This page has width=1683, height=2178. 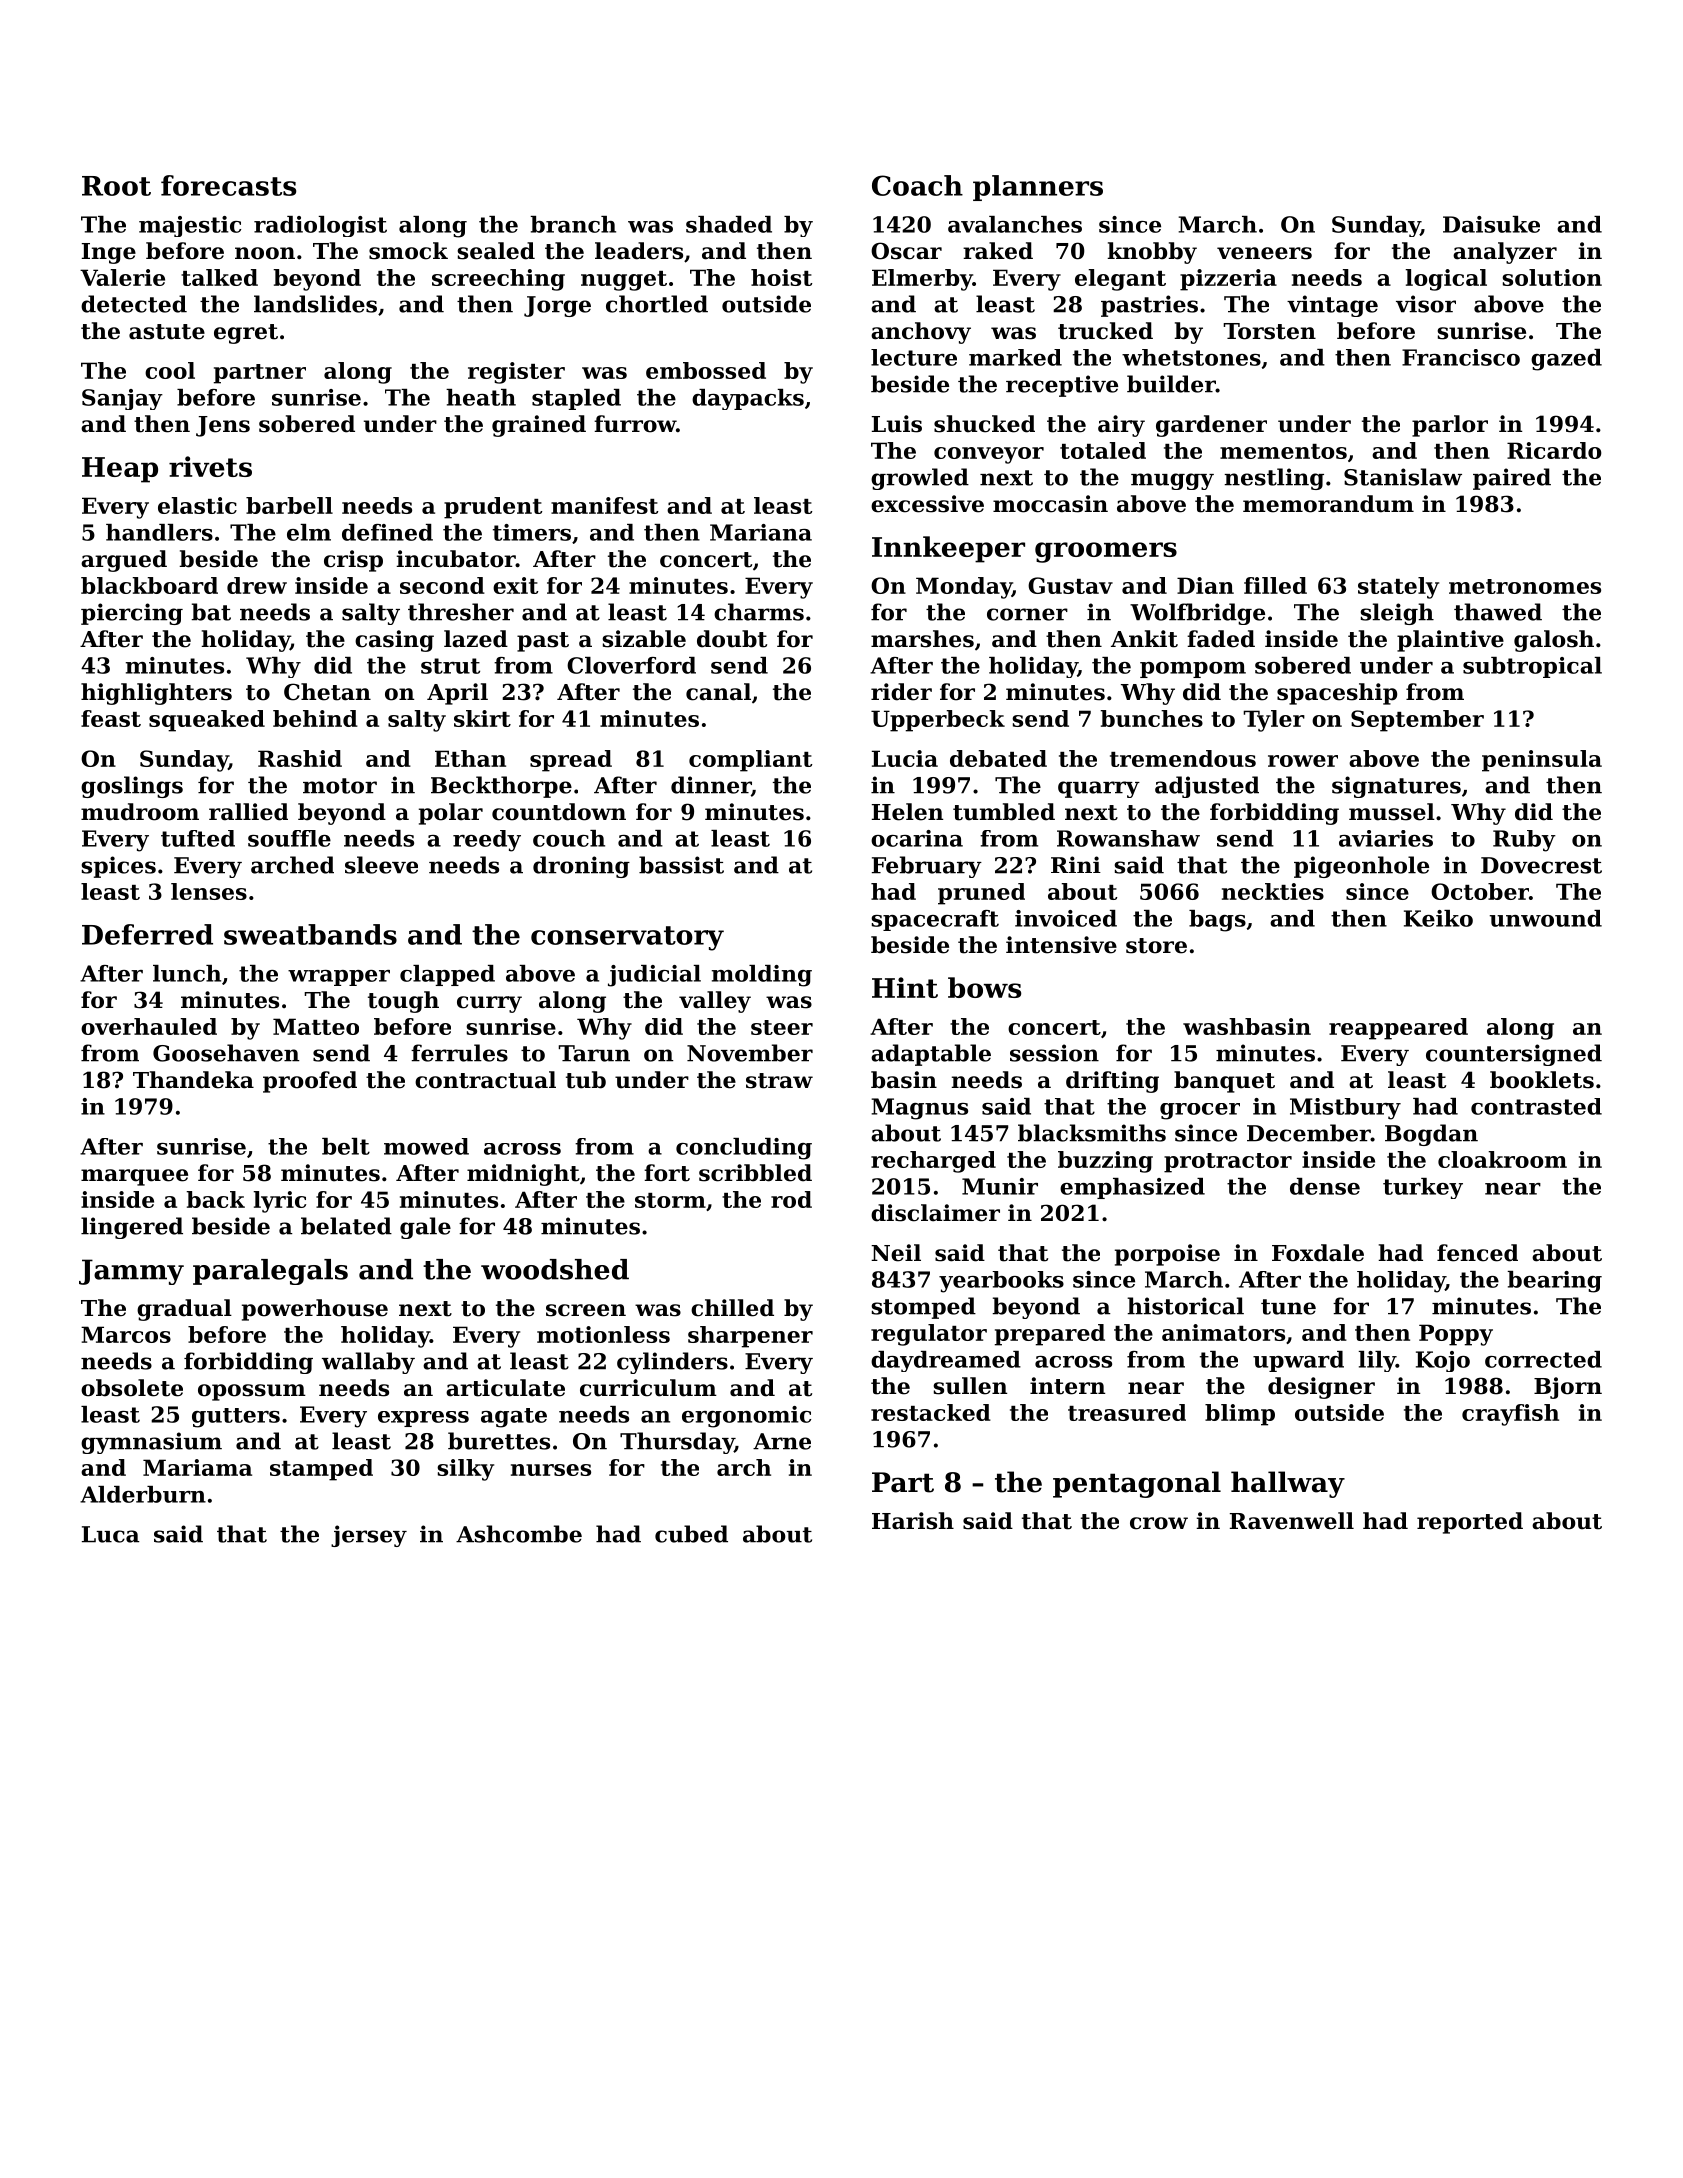 What do you see at coordinates (532, 532) in the page?
I see `timers` at bounding box center [532, 532].
